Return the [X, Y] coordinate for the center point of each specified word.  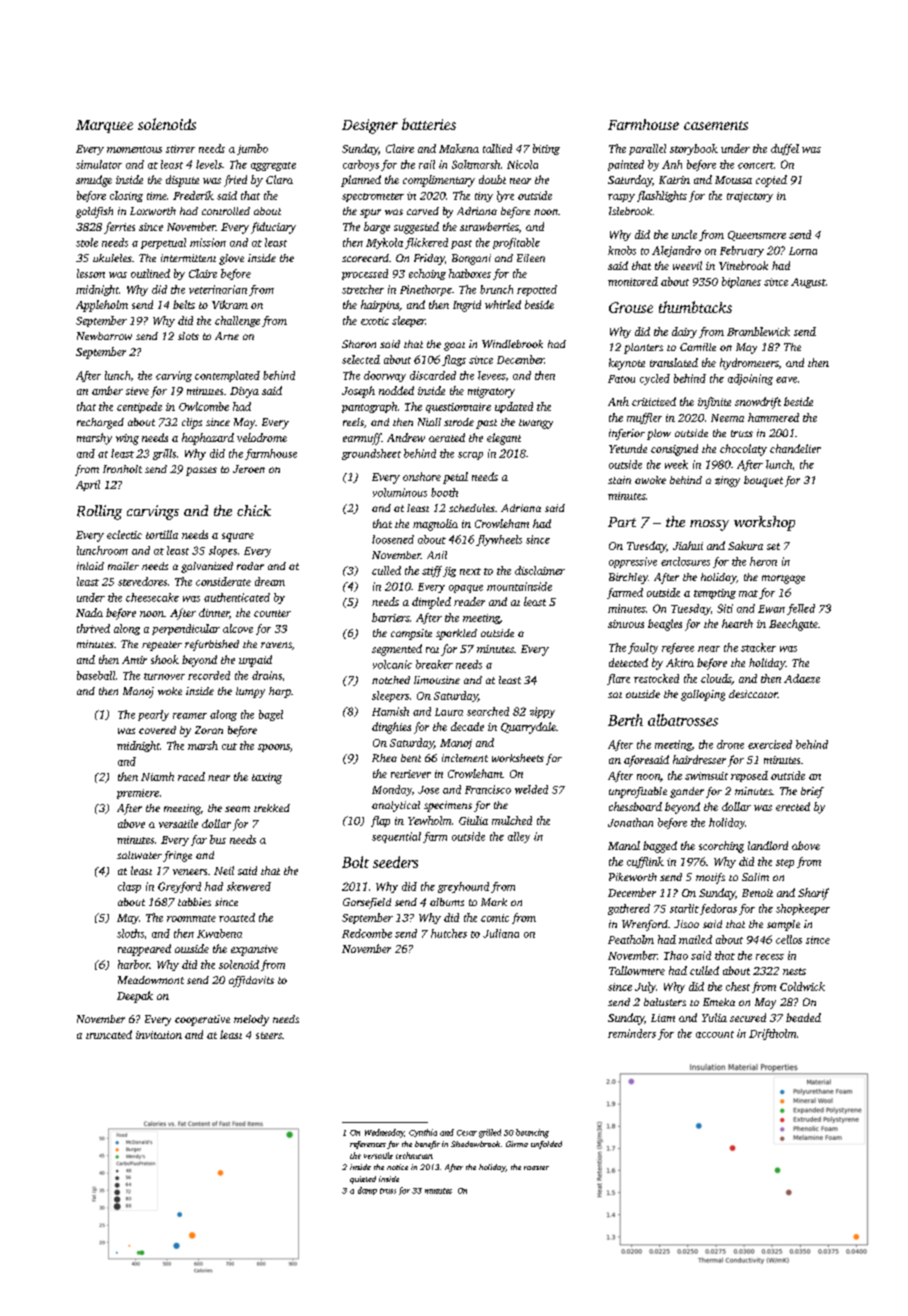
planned [361, 181]
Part [622, 522]
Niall [429, 422]
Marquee [104, 126]
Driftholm [772, 1034]
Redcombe [367, 933]
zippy [542, 712]
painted [626, 165]
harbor [134, 964]
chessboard [635, 806]
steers [269, 1035]
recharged [100, 423]
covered [157, 730]
